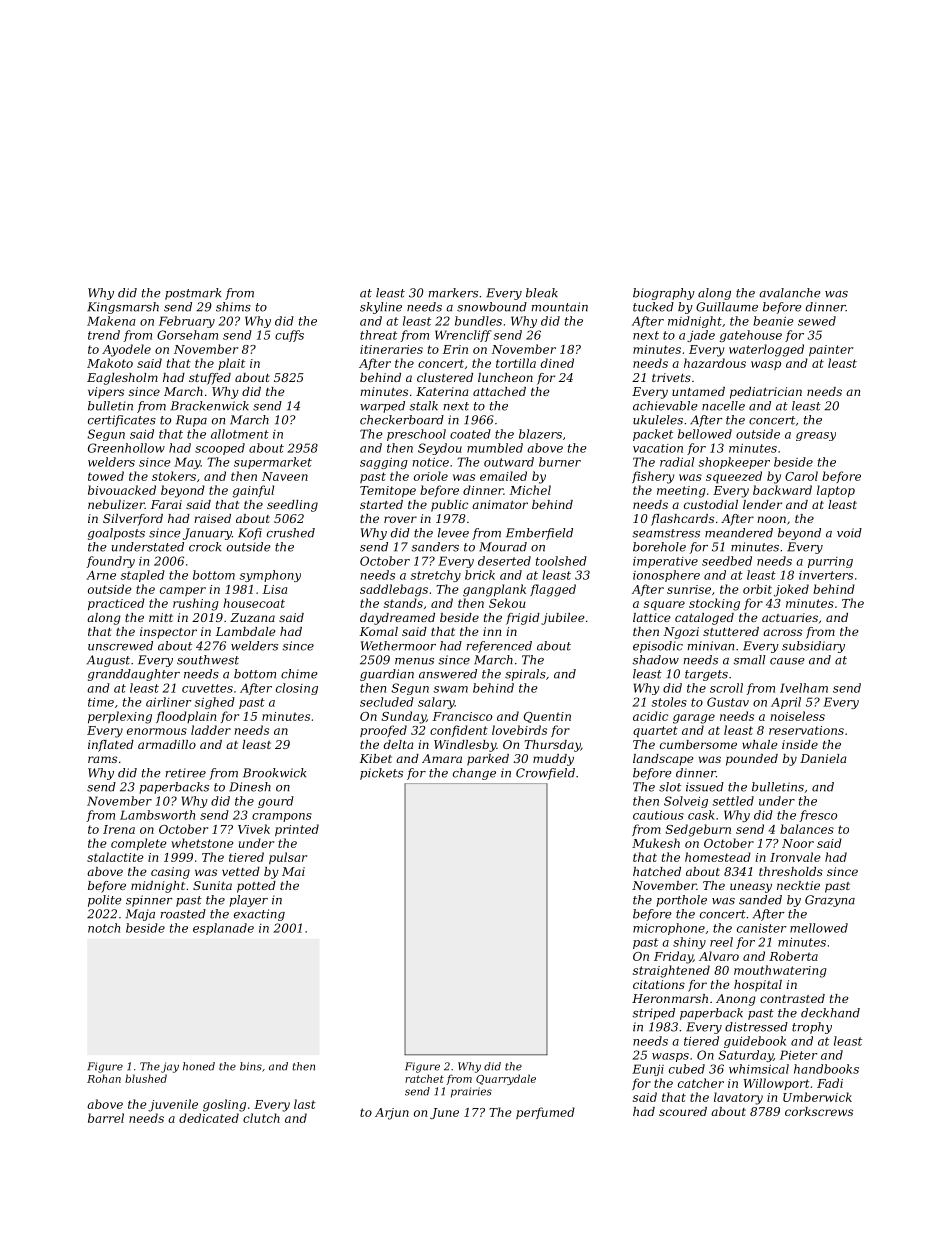 This page has height=1233, width=952. What do you see at coordinates (167, 744) in the page?
I see `armadillo` at bounding box center [167, 744].
